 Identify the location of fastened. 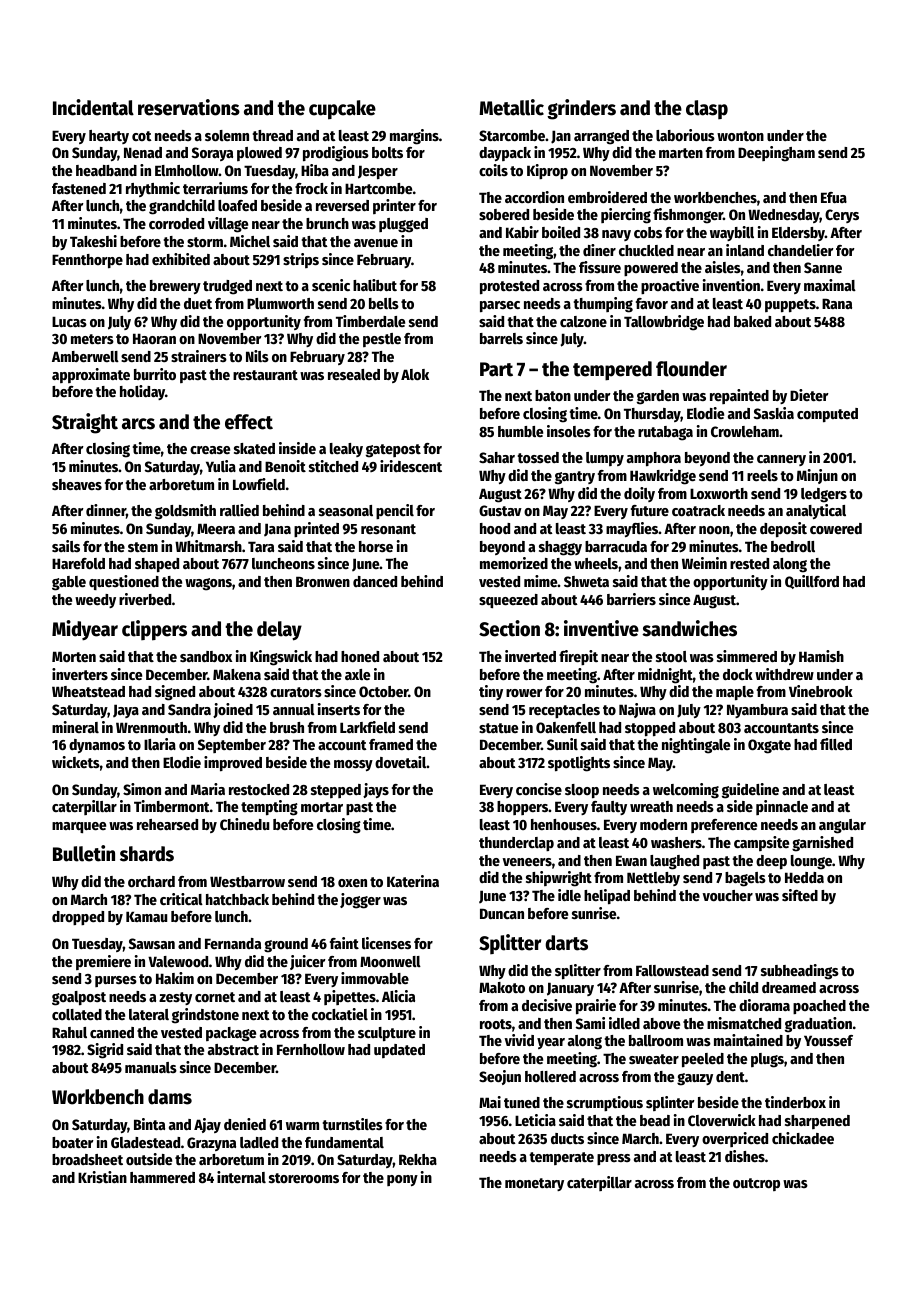
(79, 188).
